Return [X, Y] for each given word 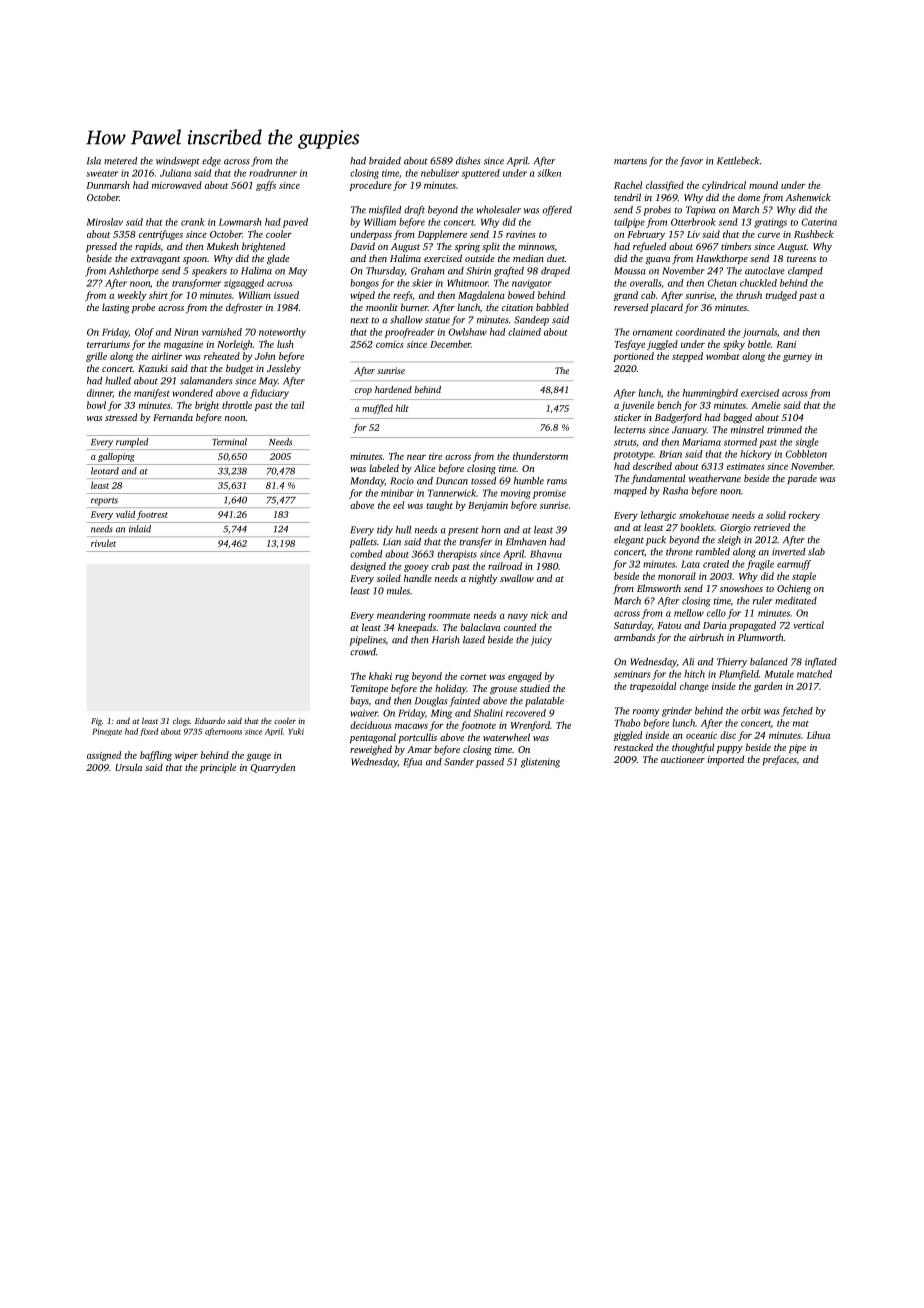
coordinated [700, 332]
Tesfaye [630, 345]
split [491, 247]
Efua [413, 763]
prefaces [779, 760]
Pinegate [107, 732]
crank [193, 222]
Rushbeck [813, 234]
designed [368, 567]
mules [398, 591]
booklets [697, 527]
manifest [152, 394]
